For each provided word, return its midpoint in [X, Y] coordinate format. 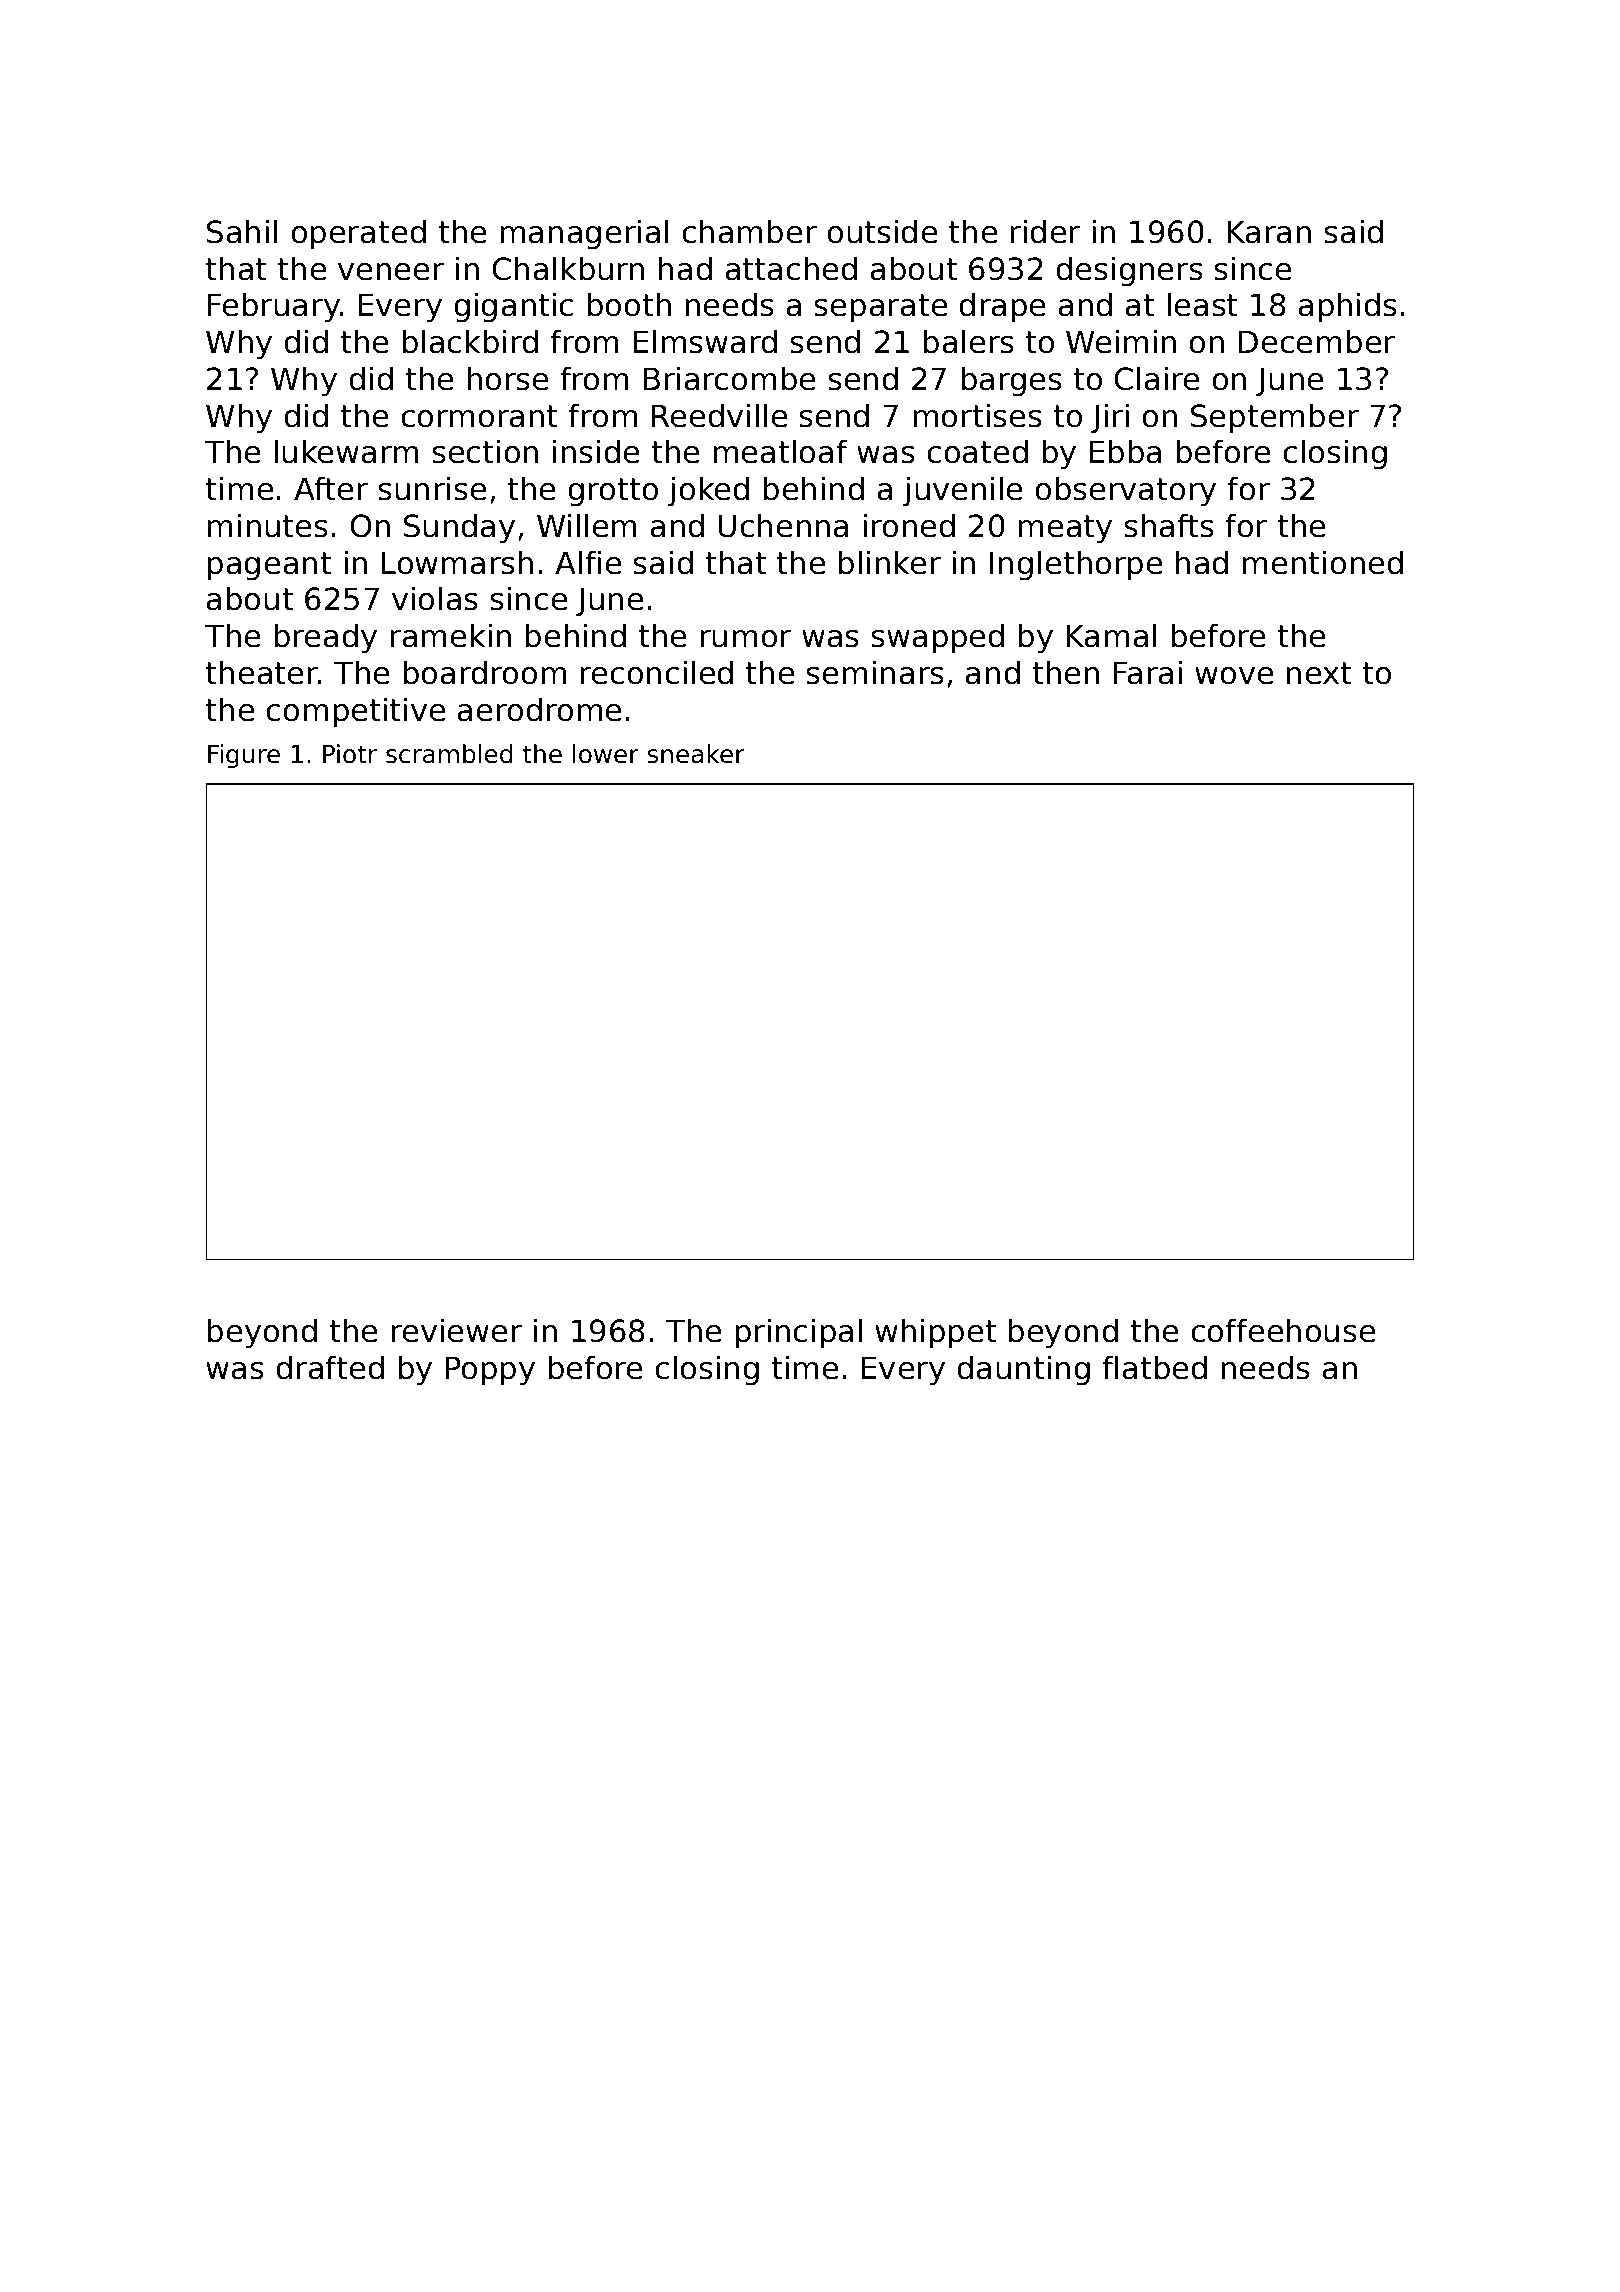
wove [1234, 676]
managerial [584, 234]
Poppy [490, 1371]
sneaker [696, 754]
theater [262, 672]
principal [799, 1333]
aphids [1348, 307]
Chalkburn [568, 268]
